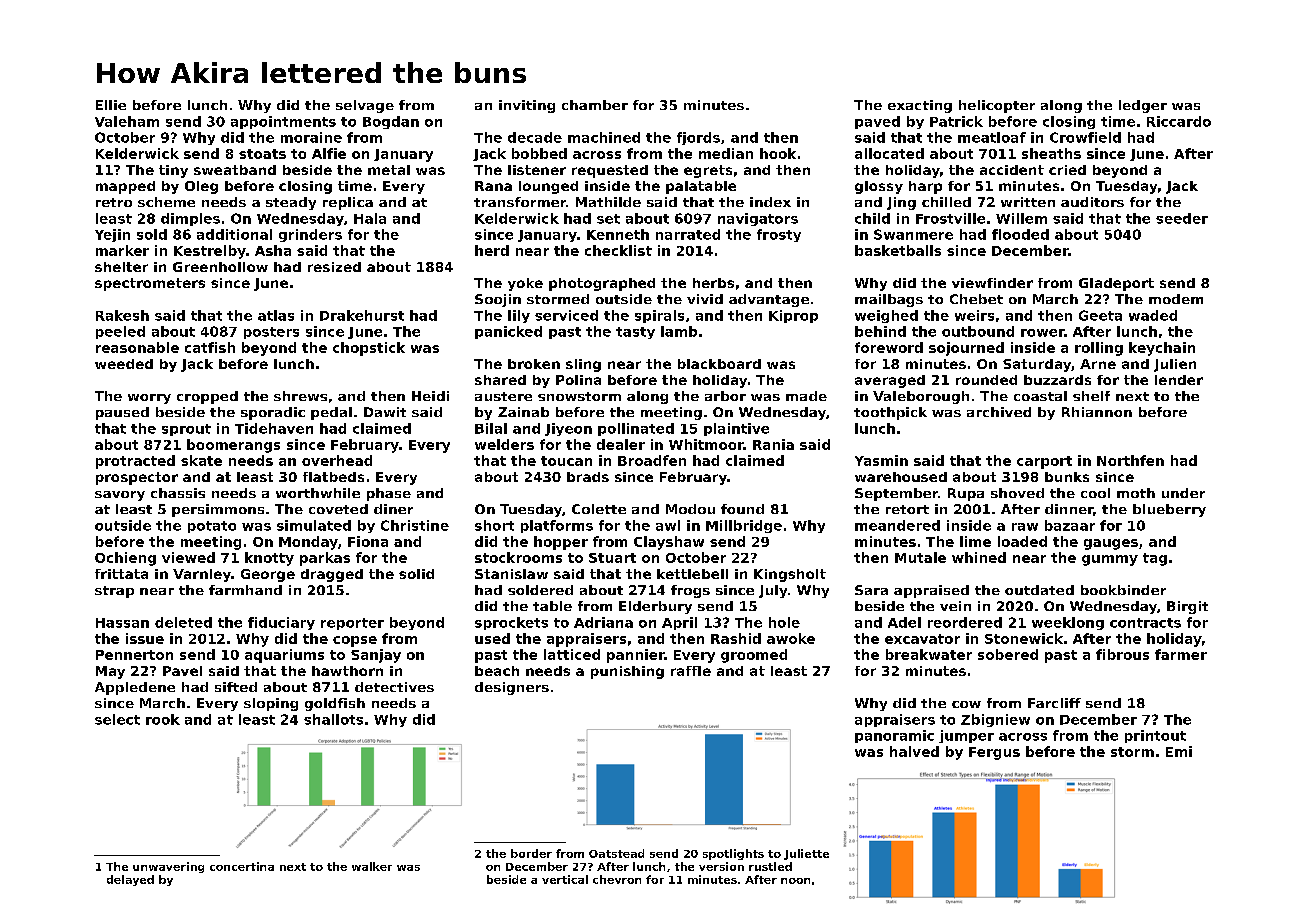 The width and height of the screenshot is (1308, 924). What do you see at coordinates (335, 704) in the screenshot?
I see `goldfish` at bounding box center [335, 704].
